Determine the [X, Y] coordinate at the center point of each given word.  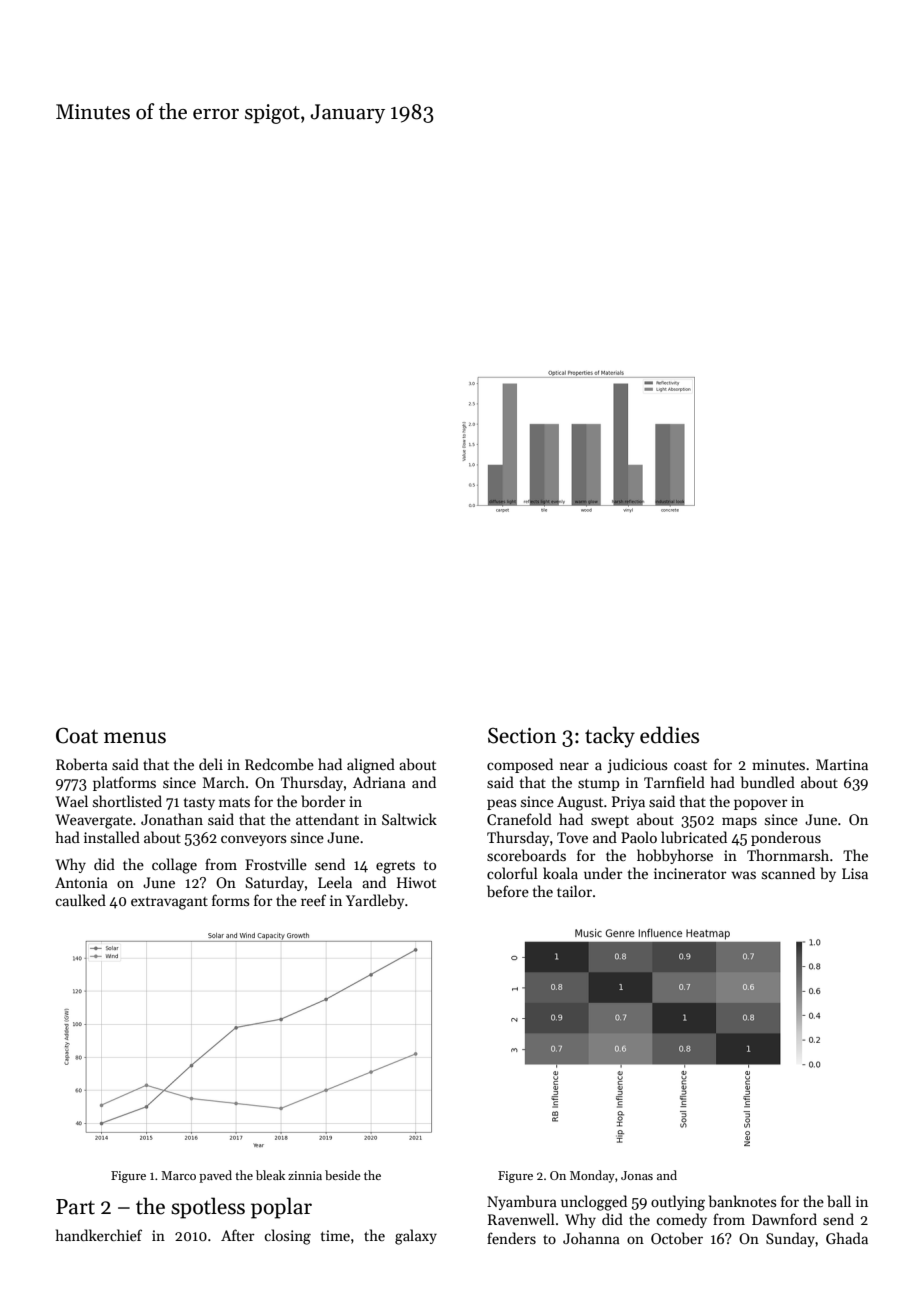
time [335, 1235]
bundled [768, 782]
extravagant [169, 903]
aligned [371, 766]
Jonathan [172, 819]
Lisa [855, 873]
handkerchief [99, 1235]
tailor [574, 891]
